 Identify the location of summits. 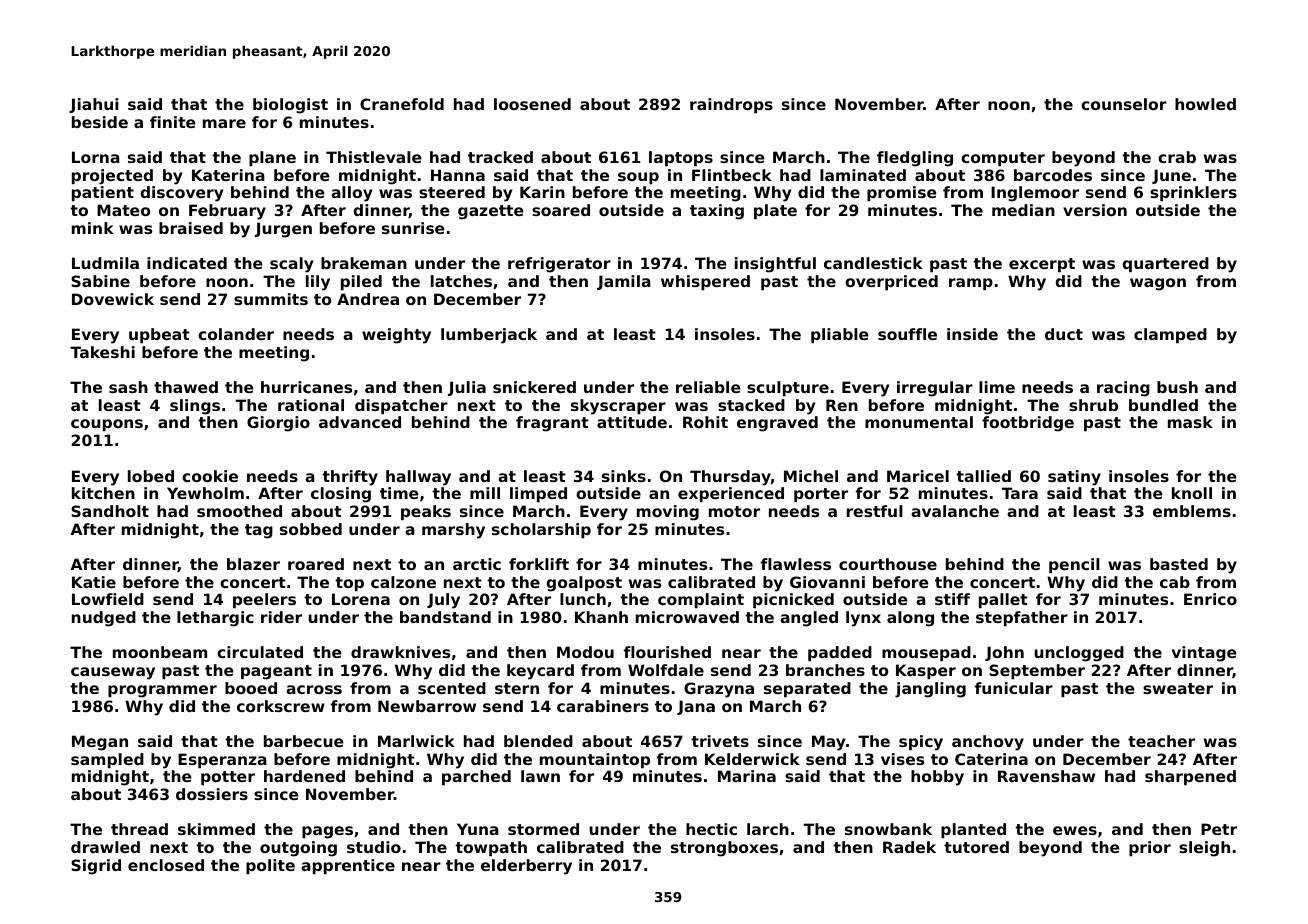
(271, 299).
